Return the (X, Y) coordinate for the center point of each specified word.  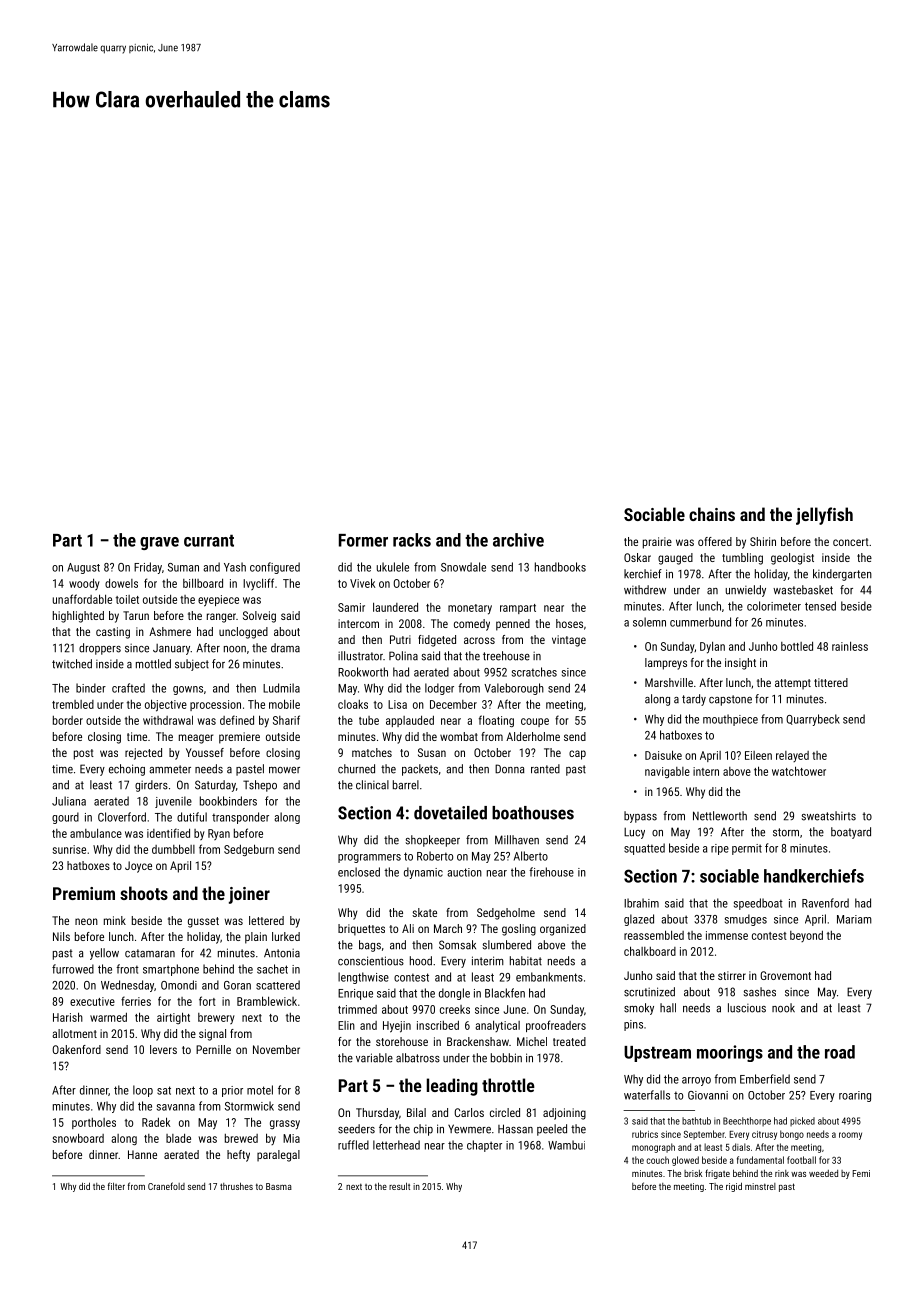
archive (518, 540)
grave (159, 543)
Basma (279, 1186)
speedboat (758, 904)
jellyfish (824, 516)
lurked (286, 936)
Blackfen (505, 993)
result (399, 1186)
